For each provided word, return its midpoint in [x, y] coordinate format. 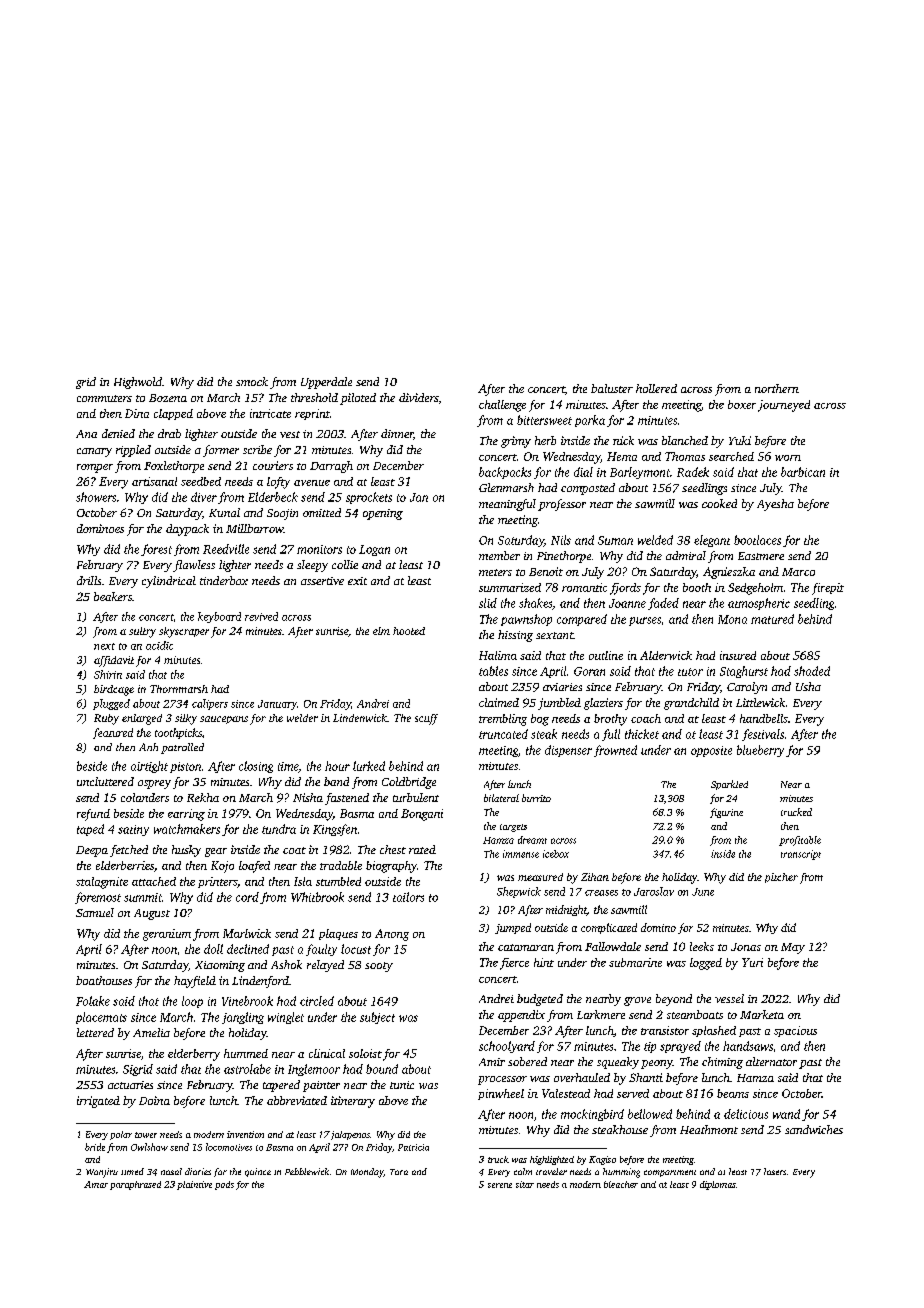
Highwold [138, 383]
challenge [502, 406]
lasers [775, 1171]
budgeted [540, 1000]
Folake [93, 1001]
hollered [656, 388]
